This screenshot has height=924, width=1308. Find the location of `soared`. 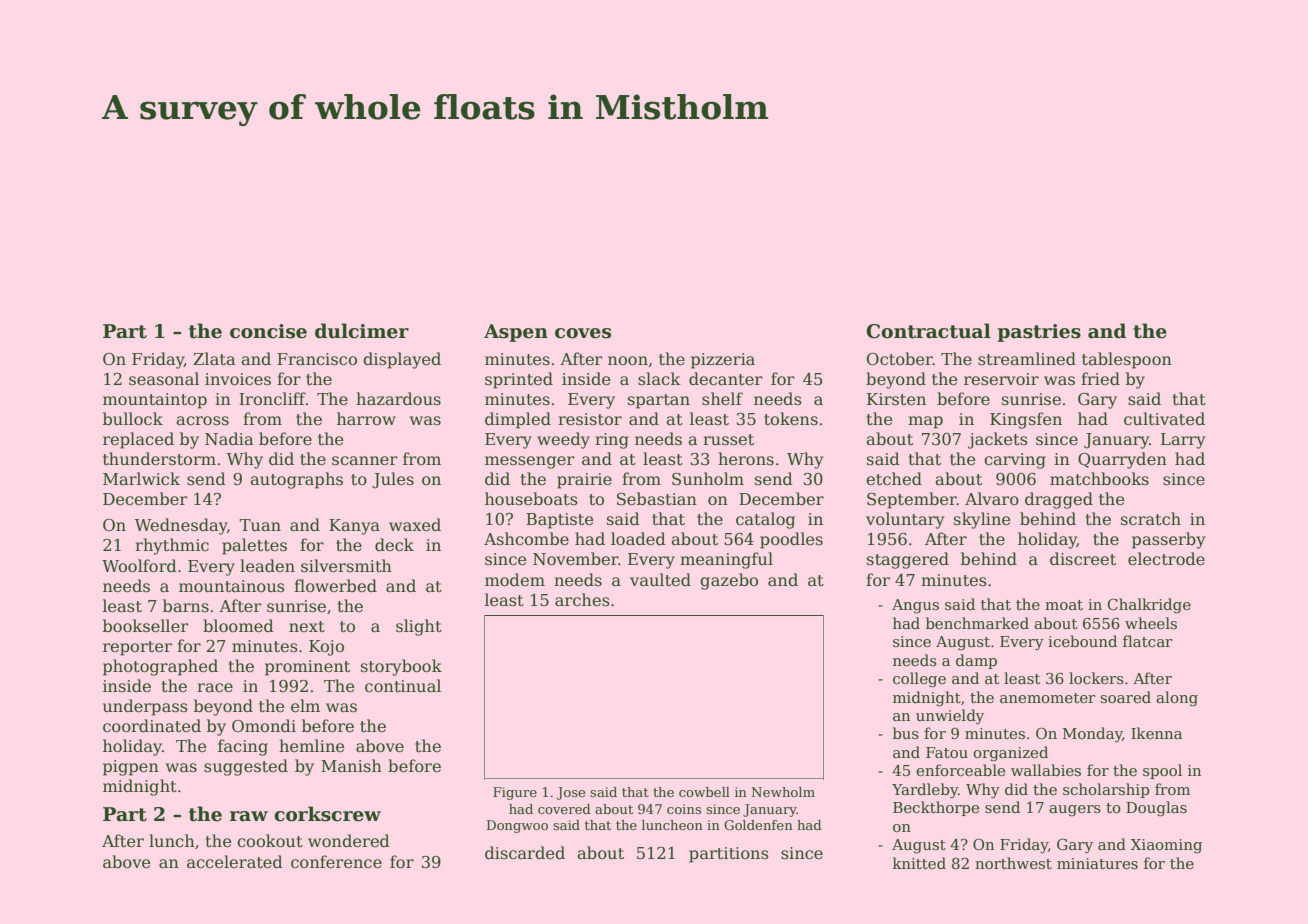

soared is located at coordinates (1125, 697).
